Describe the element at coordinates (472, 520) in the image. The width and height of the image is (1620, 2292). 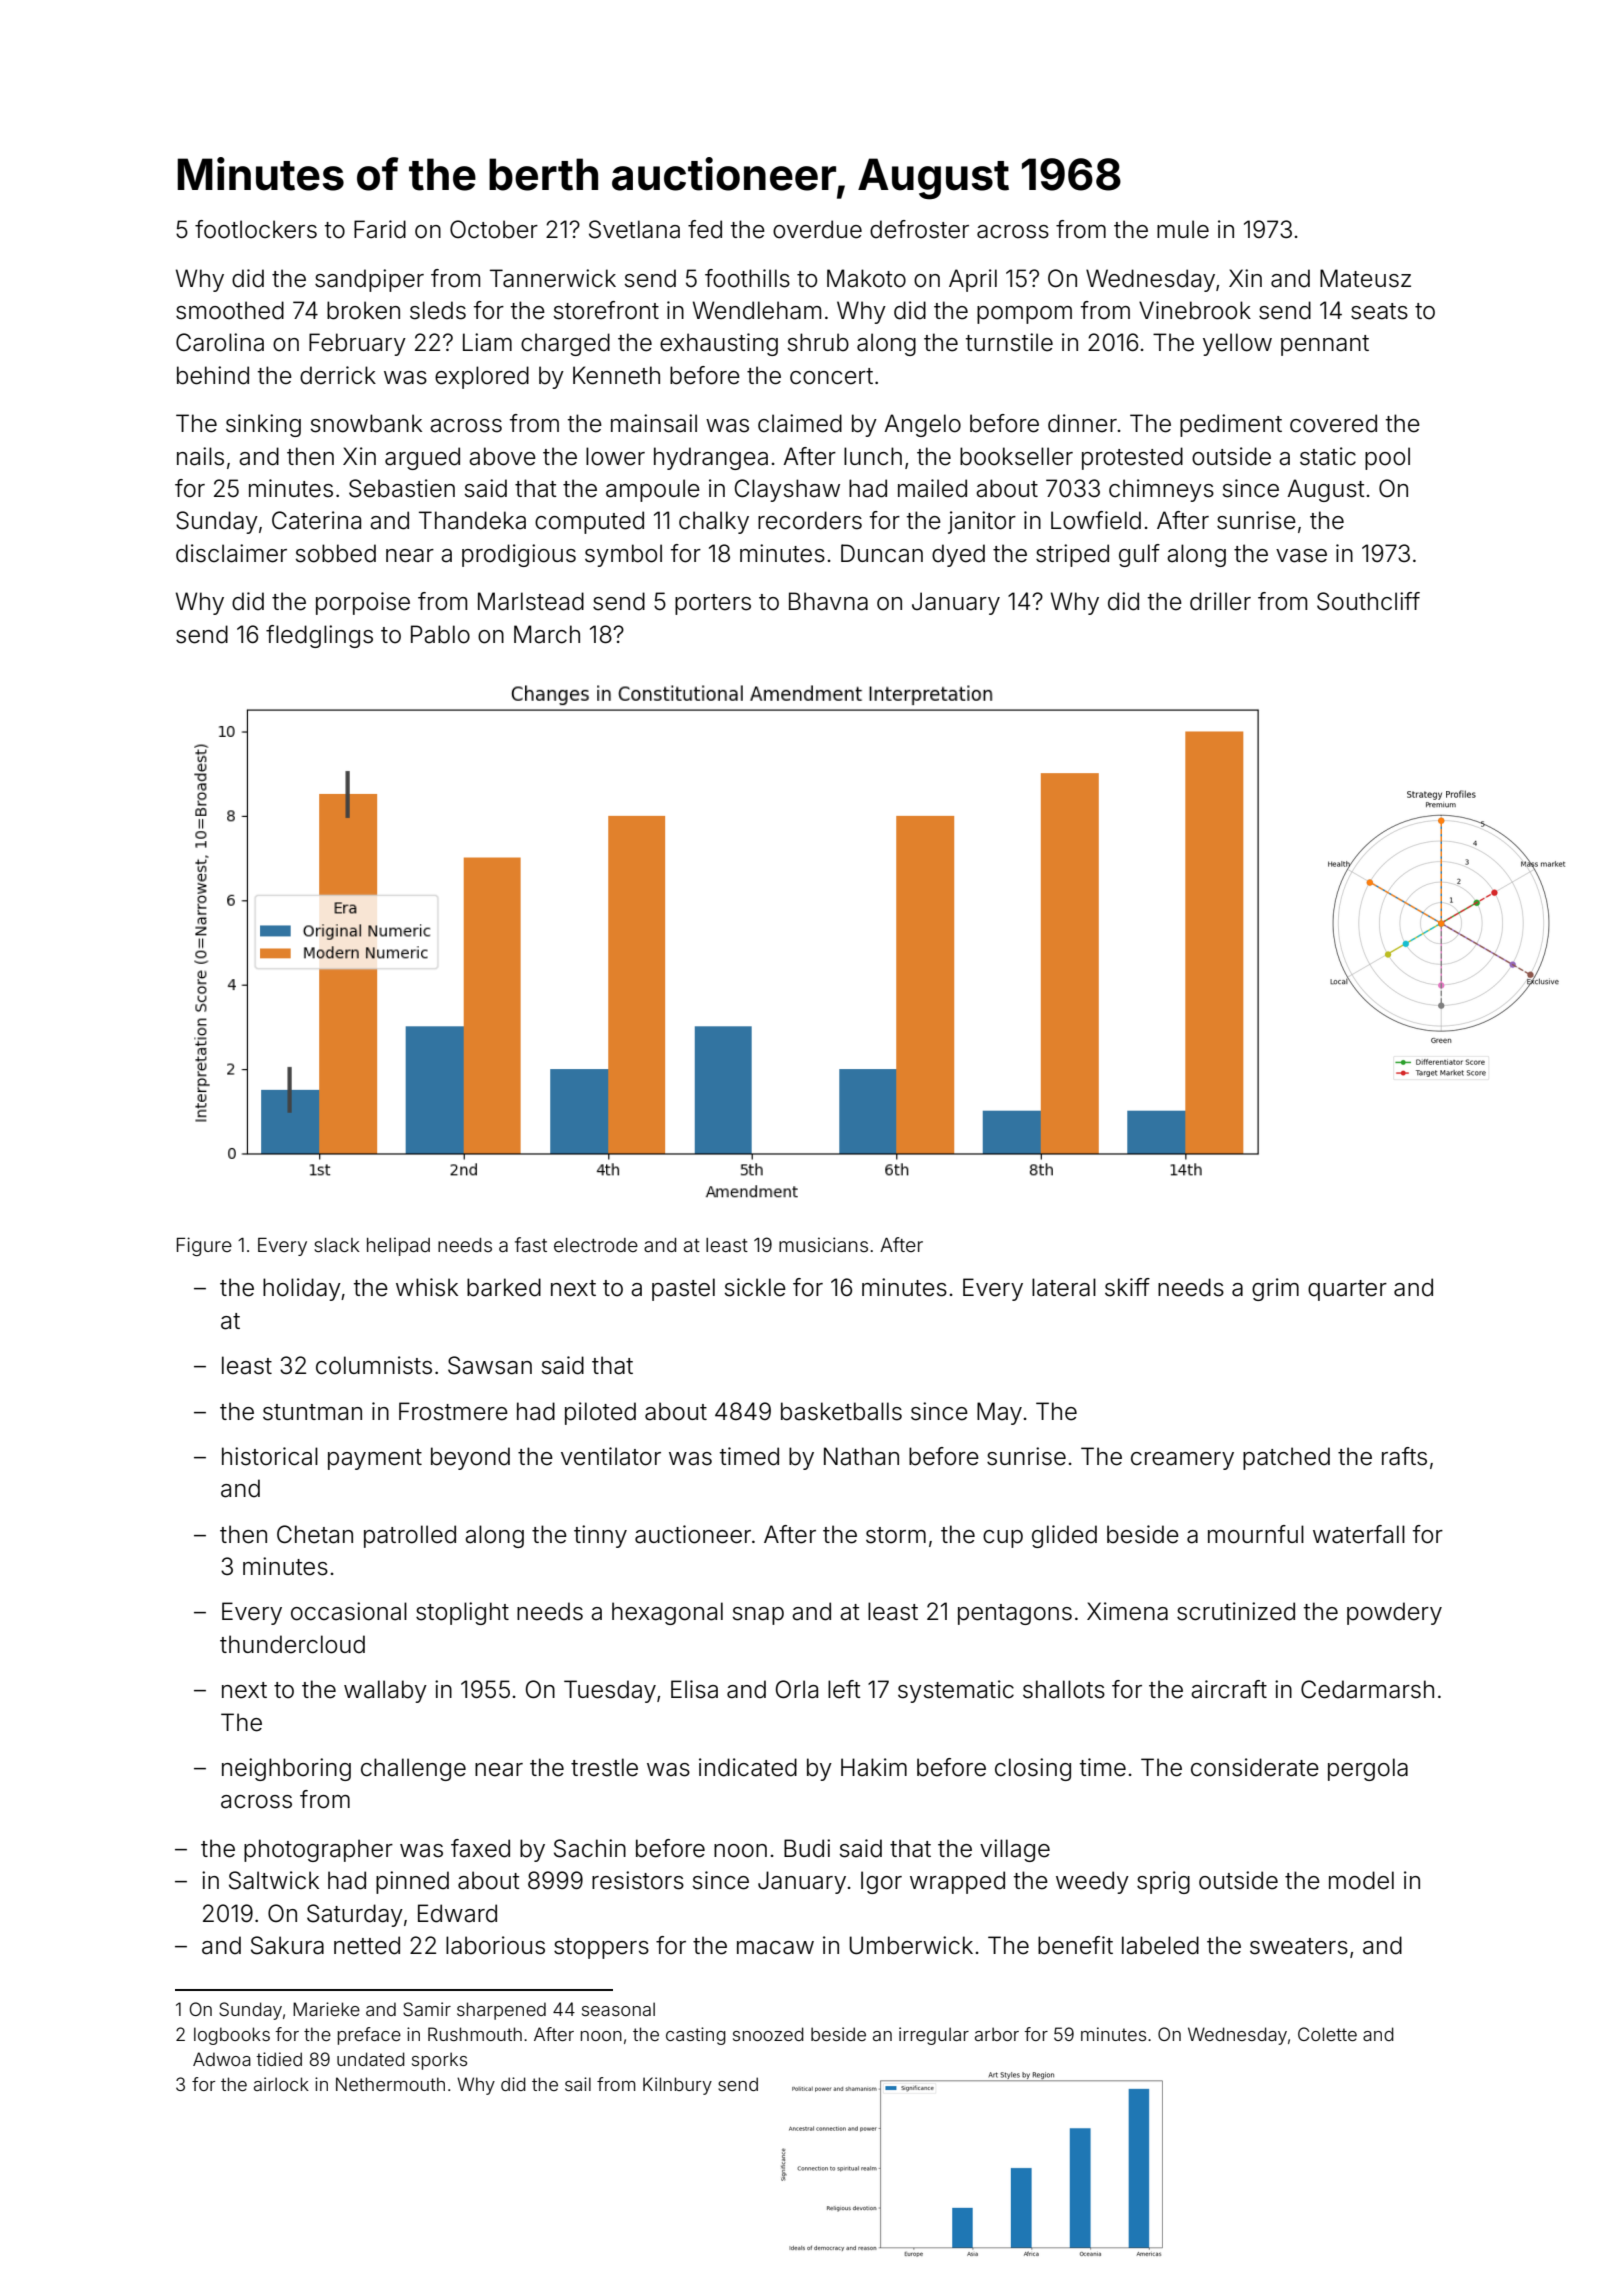
I see `Thandeka` at that location.
